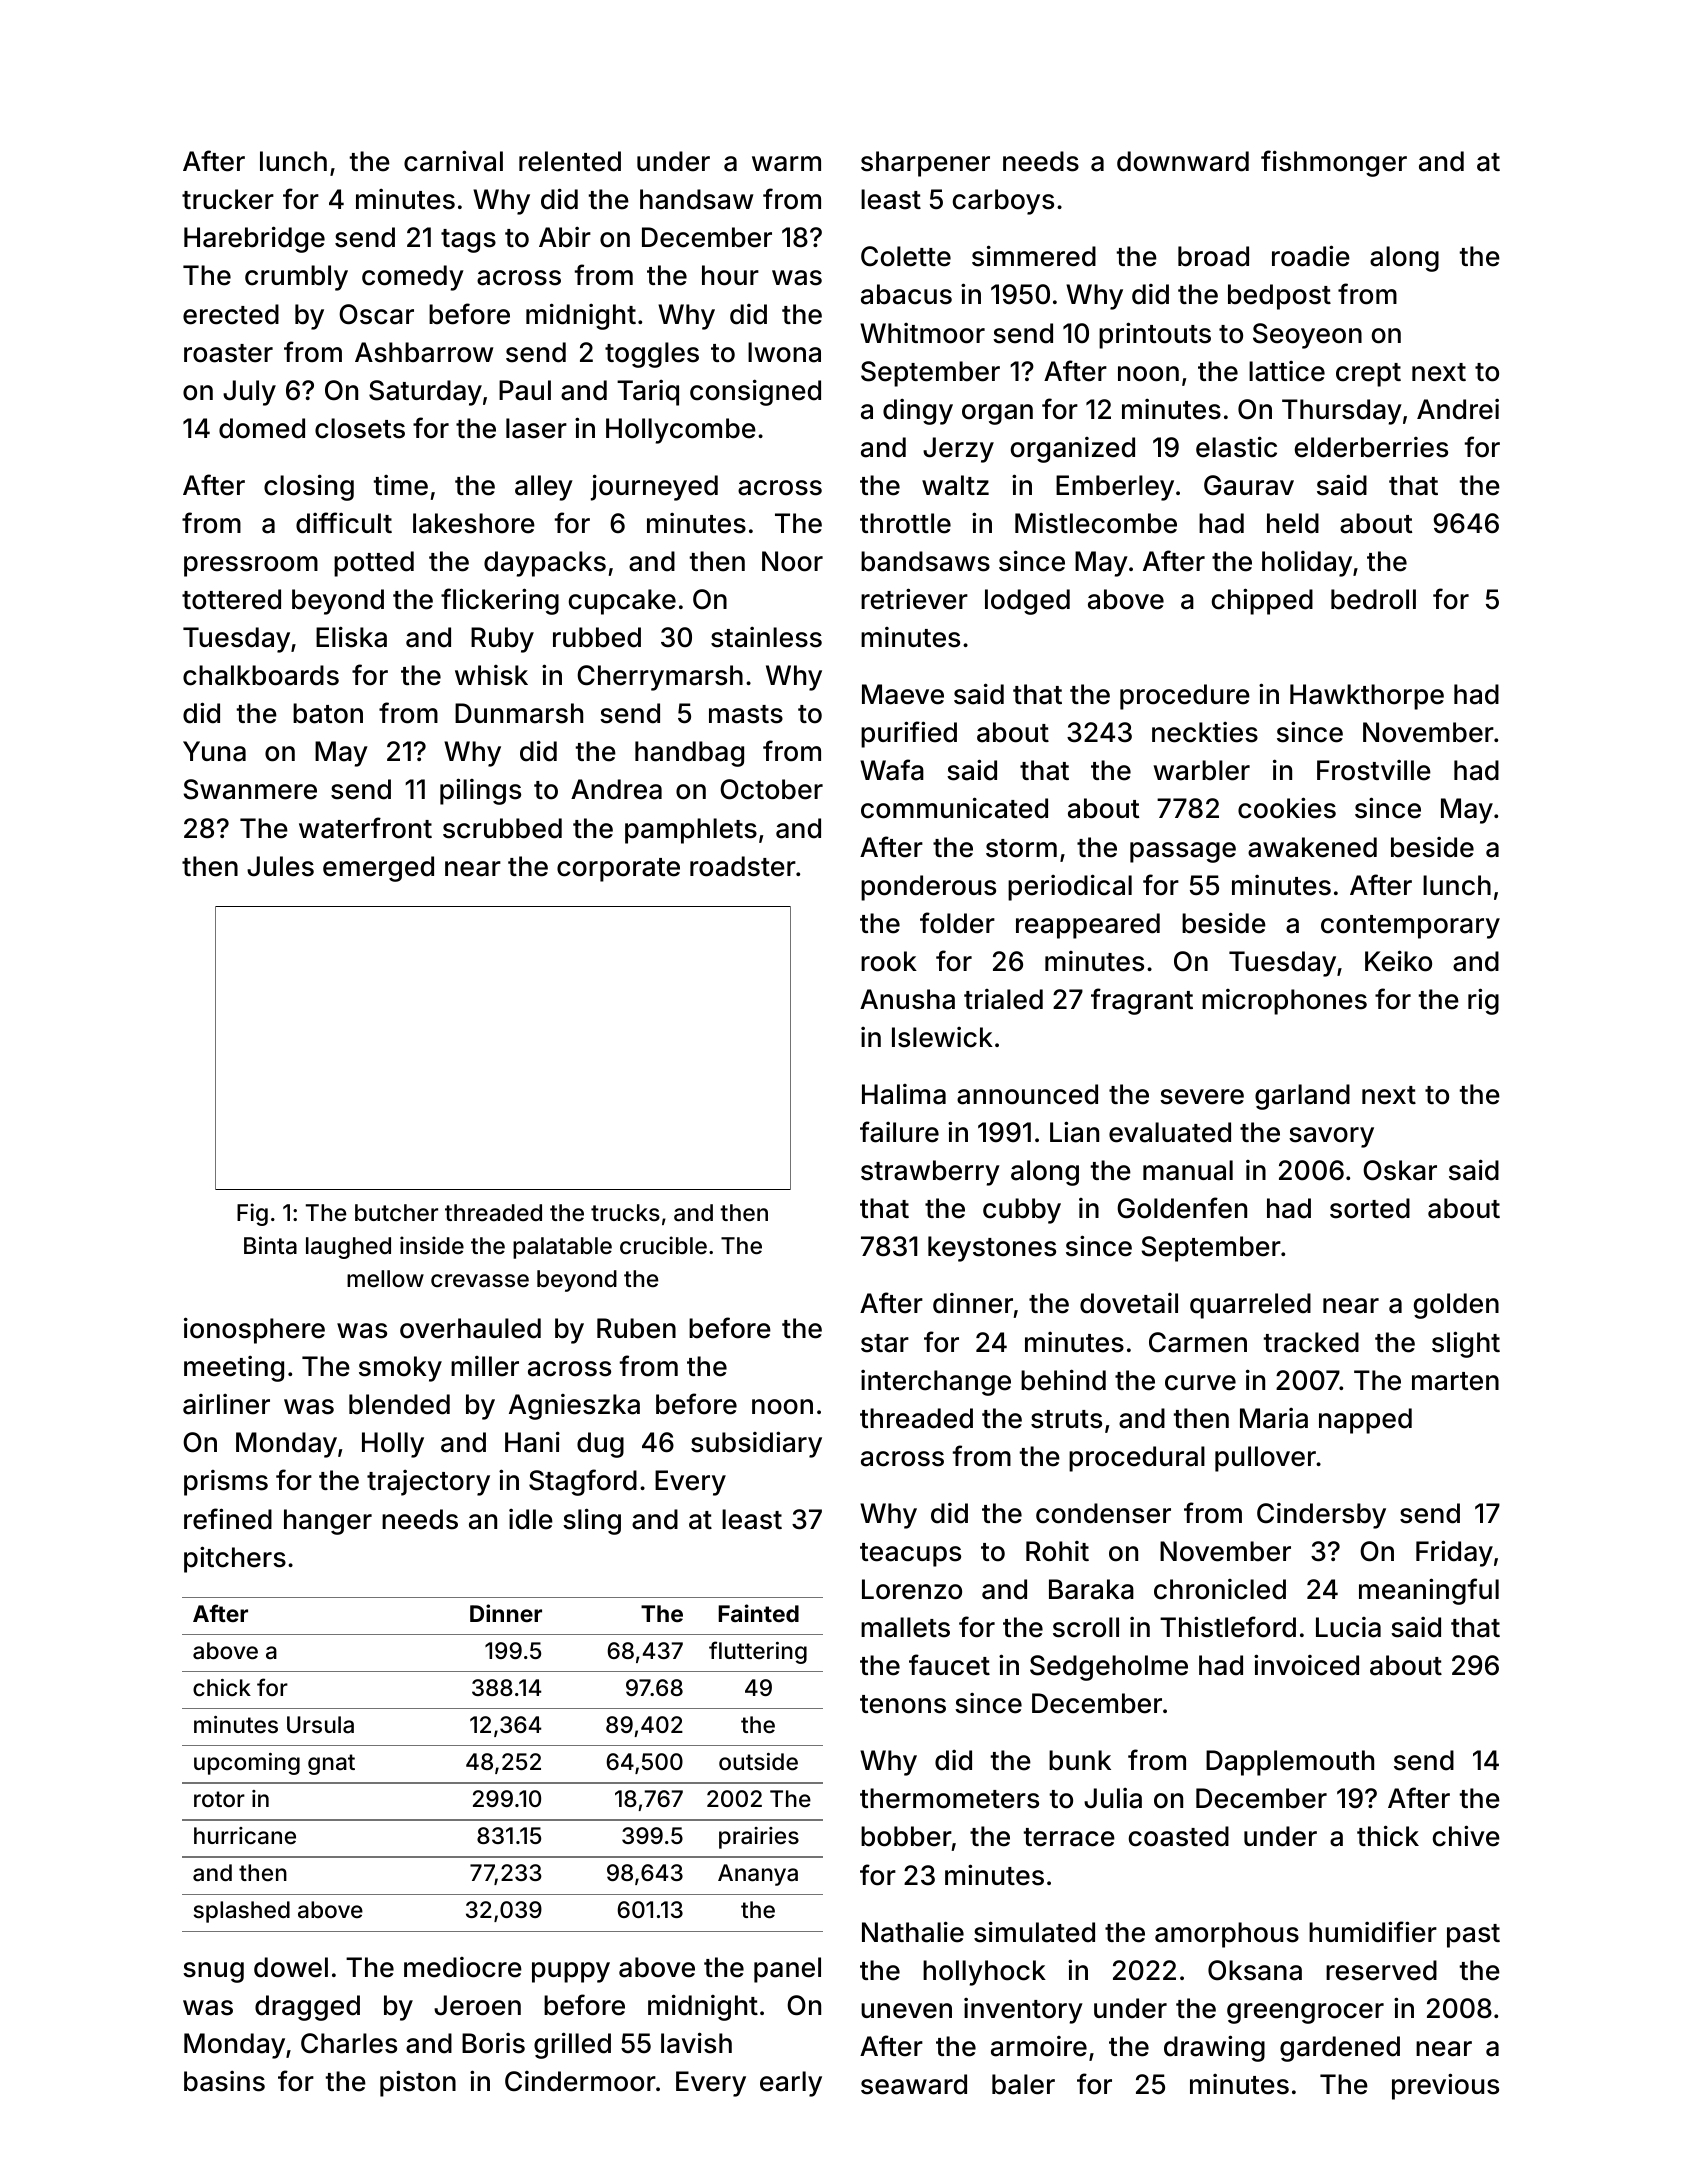 This document has height=2178, width=1683. Describe the element at coordinates (453, 161) in the document. I see `carnival` at that location.
